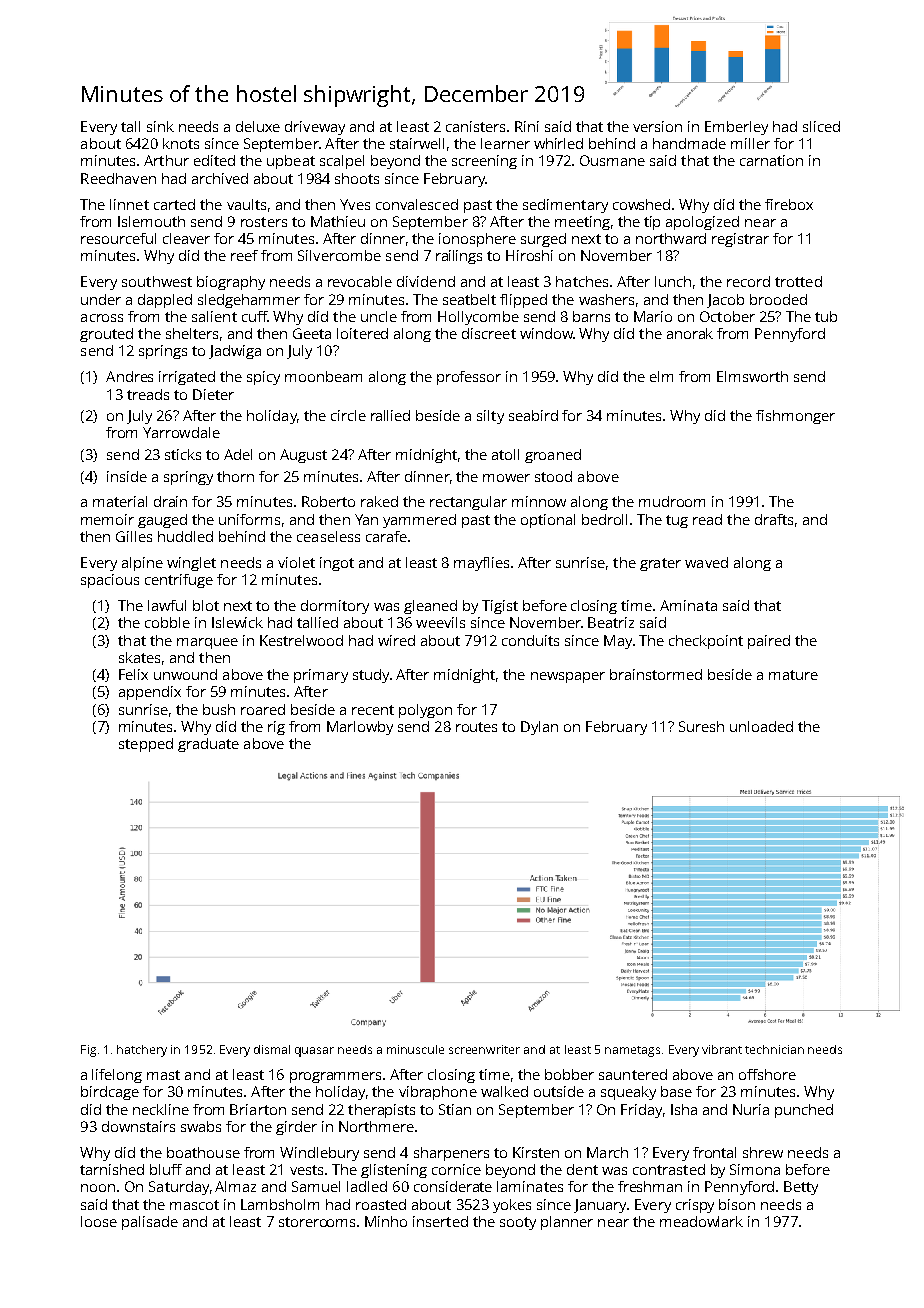 The image size is (924, 1308). What do you see at coordinates (99, 1221) in the document?
I see `loose` at bounding box center [99, 1221].
